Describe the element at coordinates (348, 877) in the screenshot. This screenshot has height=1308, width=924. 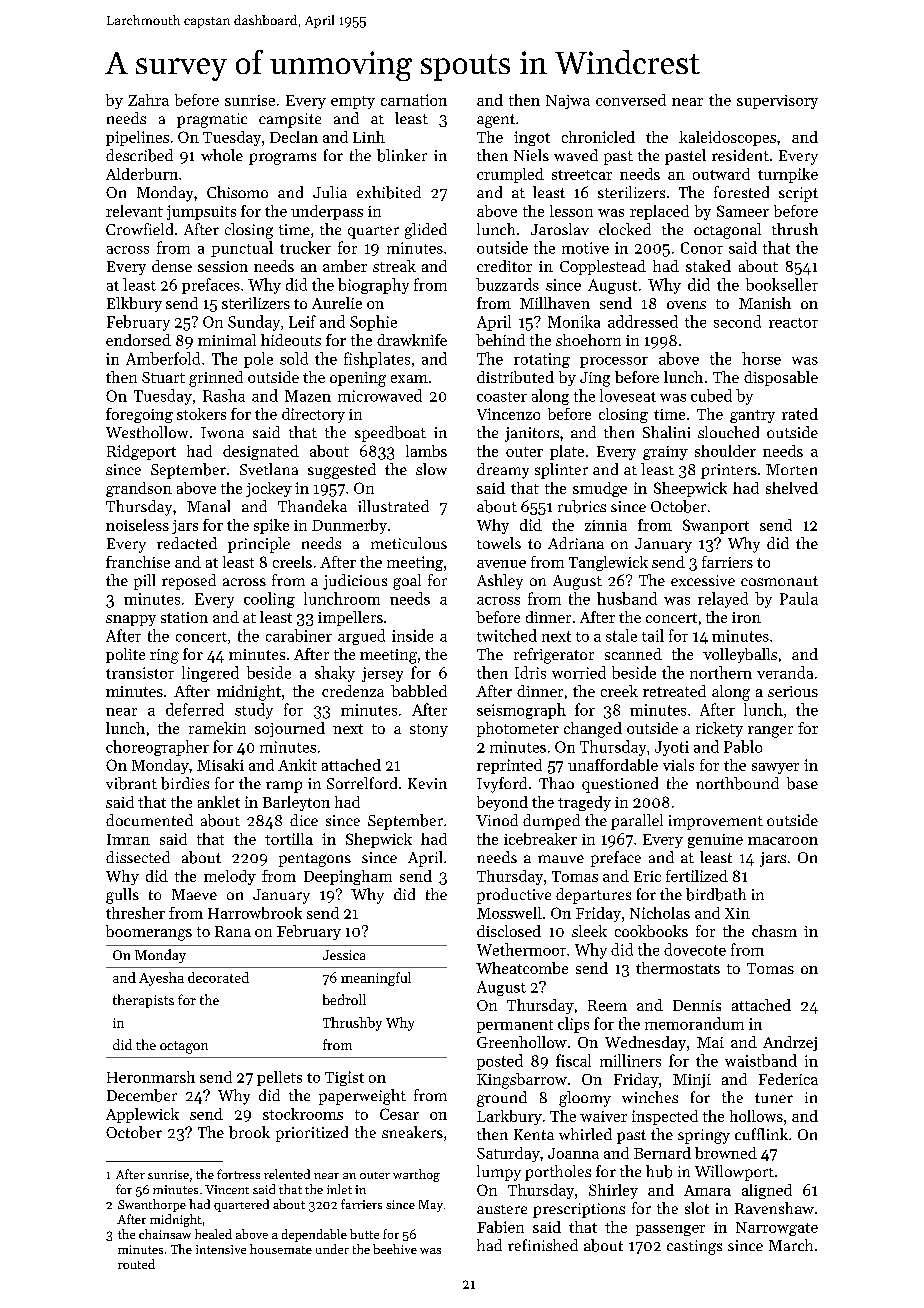
I see `Deepingham` at that location.
